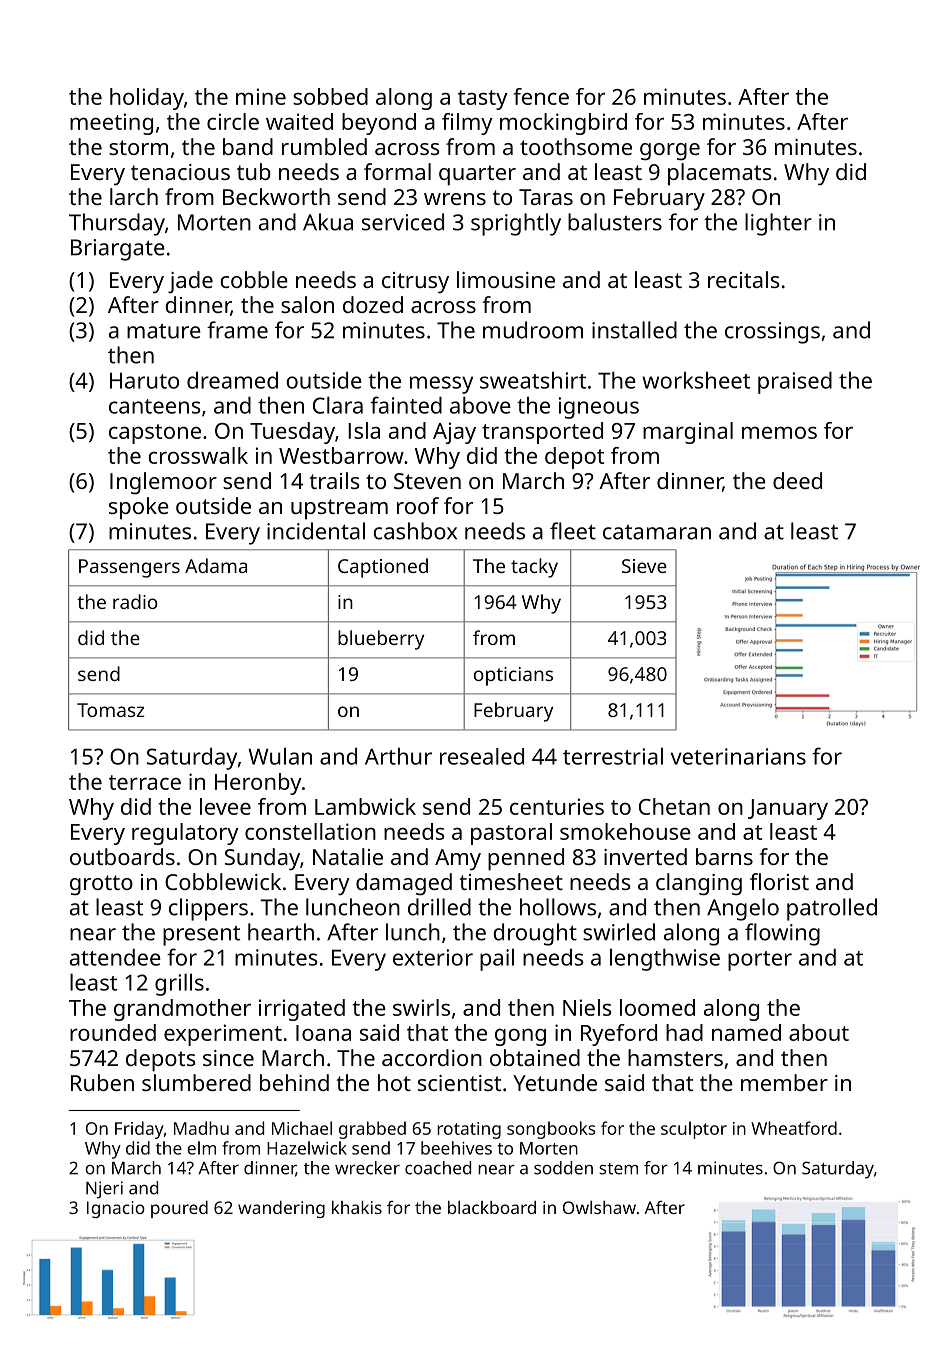  What do you see at coordinates (147, 99) in the screenshot?
I see `holiday` at bounding box center [147, 99].
